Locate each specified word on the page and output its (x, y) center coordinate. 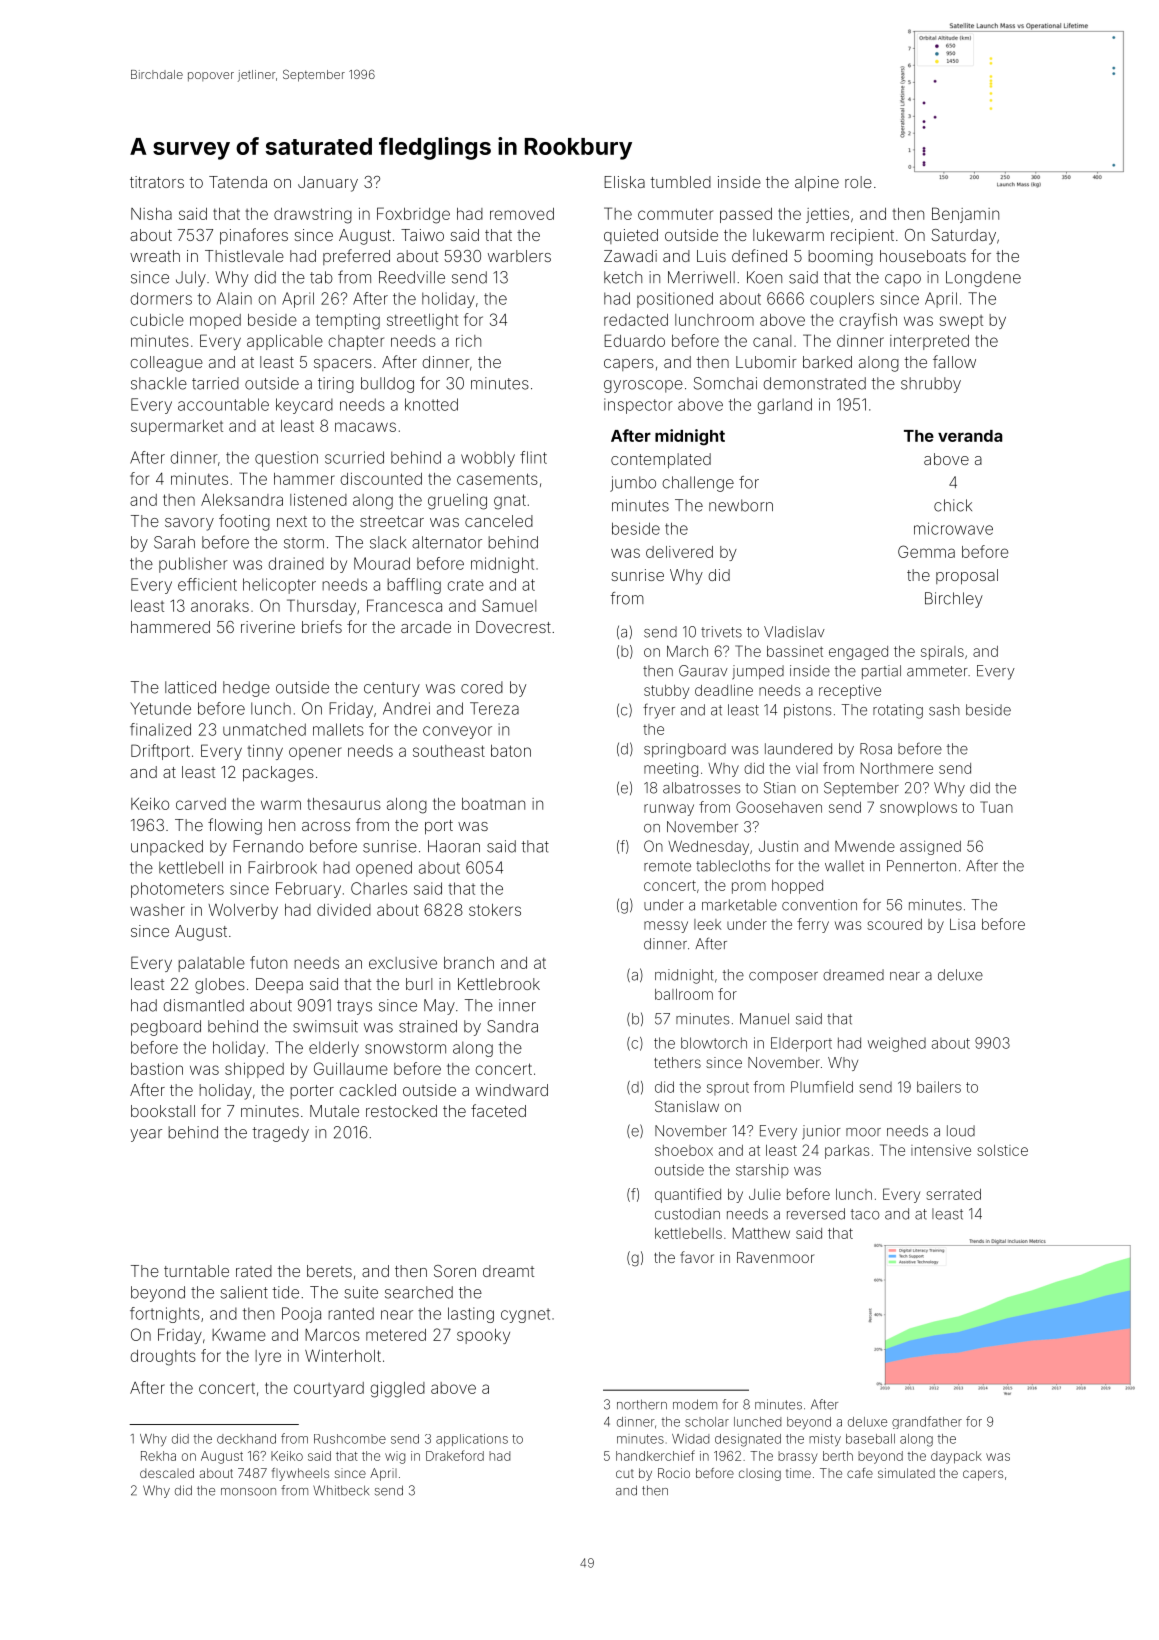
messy (666, 927)
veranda (970, 436)
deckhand (246, 1439)
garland (785, 406)
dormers (161, 298)
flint (533, 457)
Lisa (962, 924)
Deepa (279, 985)
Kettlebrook (499, 984)
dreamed (853, 975)
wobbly (488, 459)
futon (268, 962)
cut (625, 1473)
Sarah (174, 542)
